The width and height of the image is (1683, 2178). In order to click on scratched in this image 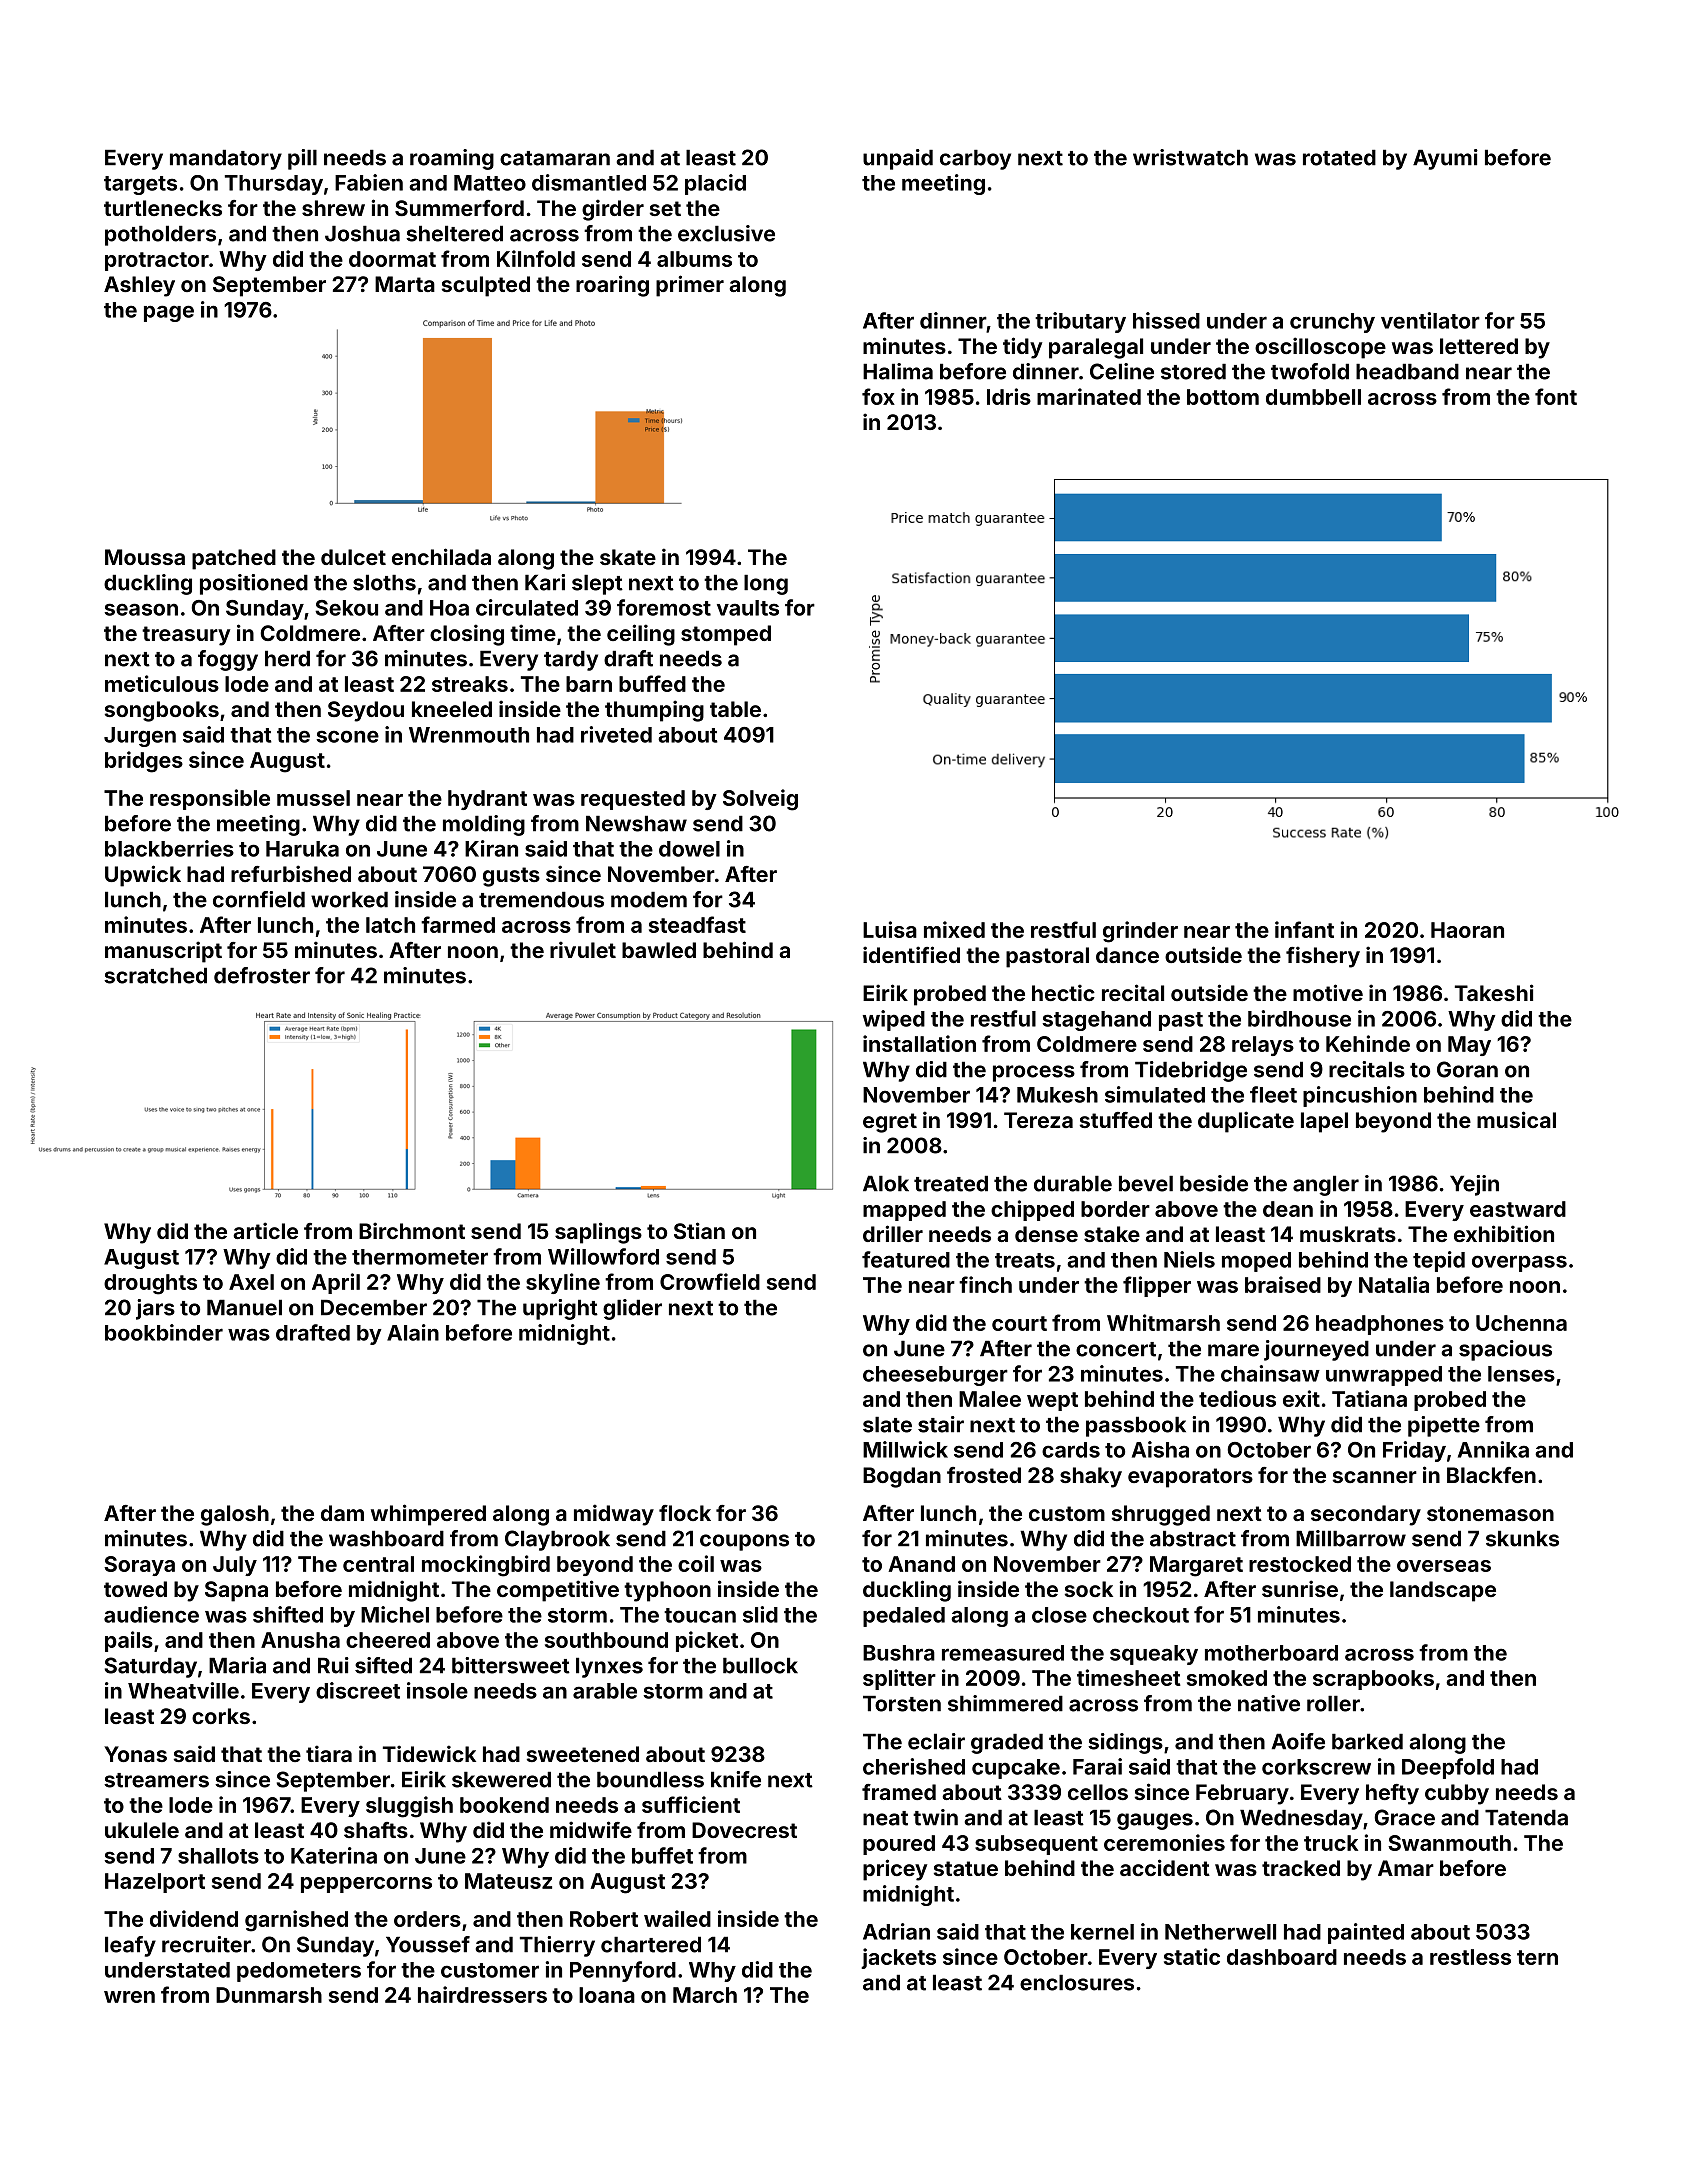, I will do `click(155, 975)`.
